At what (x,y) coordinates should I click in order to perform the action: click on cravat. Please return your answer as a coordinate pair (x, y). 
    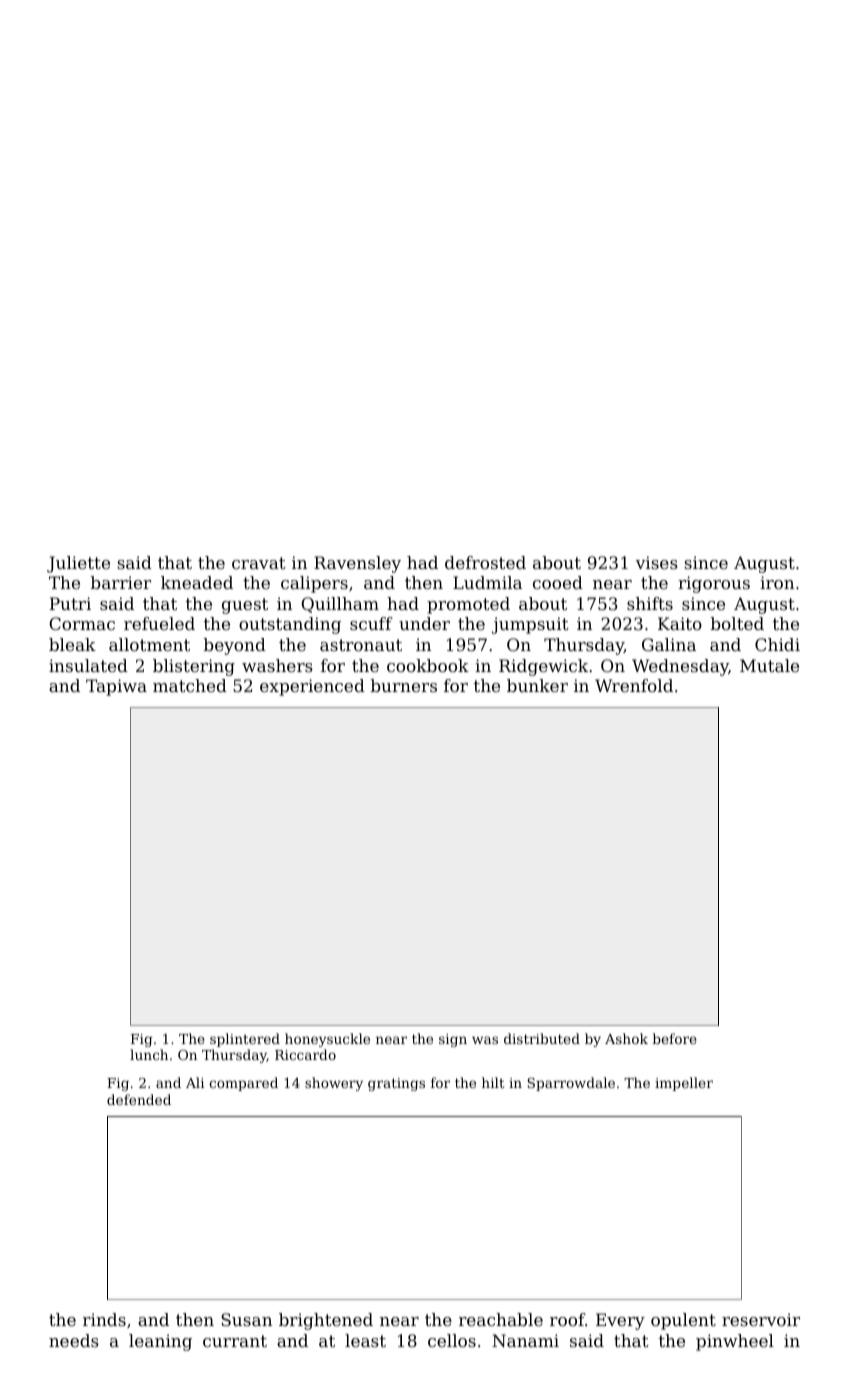
    Looking at the image, I should click on (259, 563).
